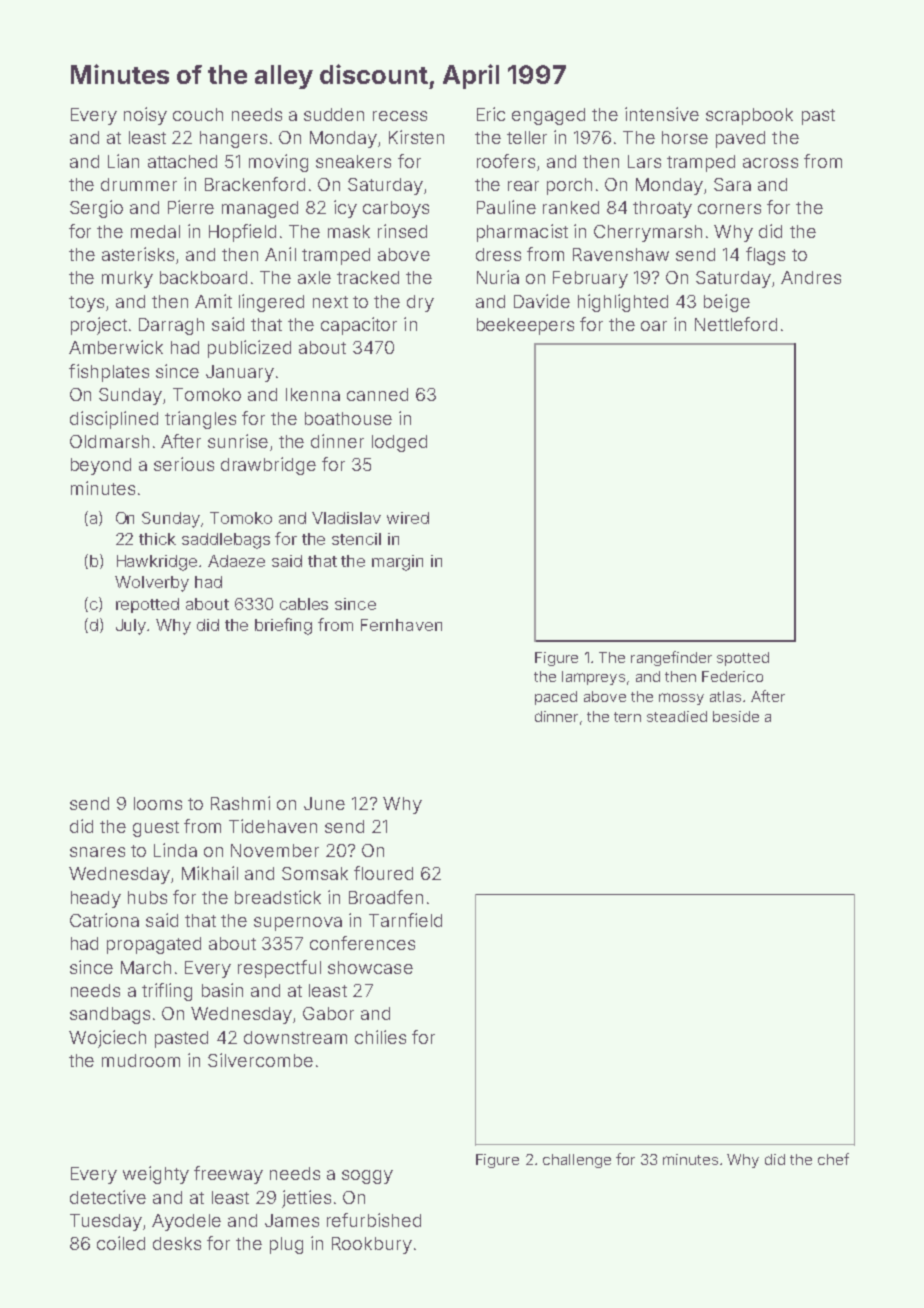 This screenshot has width=924, height=1308. Describe the element at coordinates (522, 233) in the screenshot. I see `pharmacist` at that location.
